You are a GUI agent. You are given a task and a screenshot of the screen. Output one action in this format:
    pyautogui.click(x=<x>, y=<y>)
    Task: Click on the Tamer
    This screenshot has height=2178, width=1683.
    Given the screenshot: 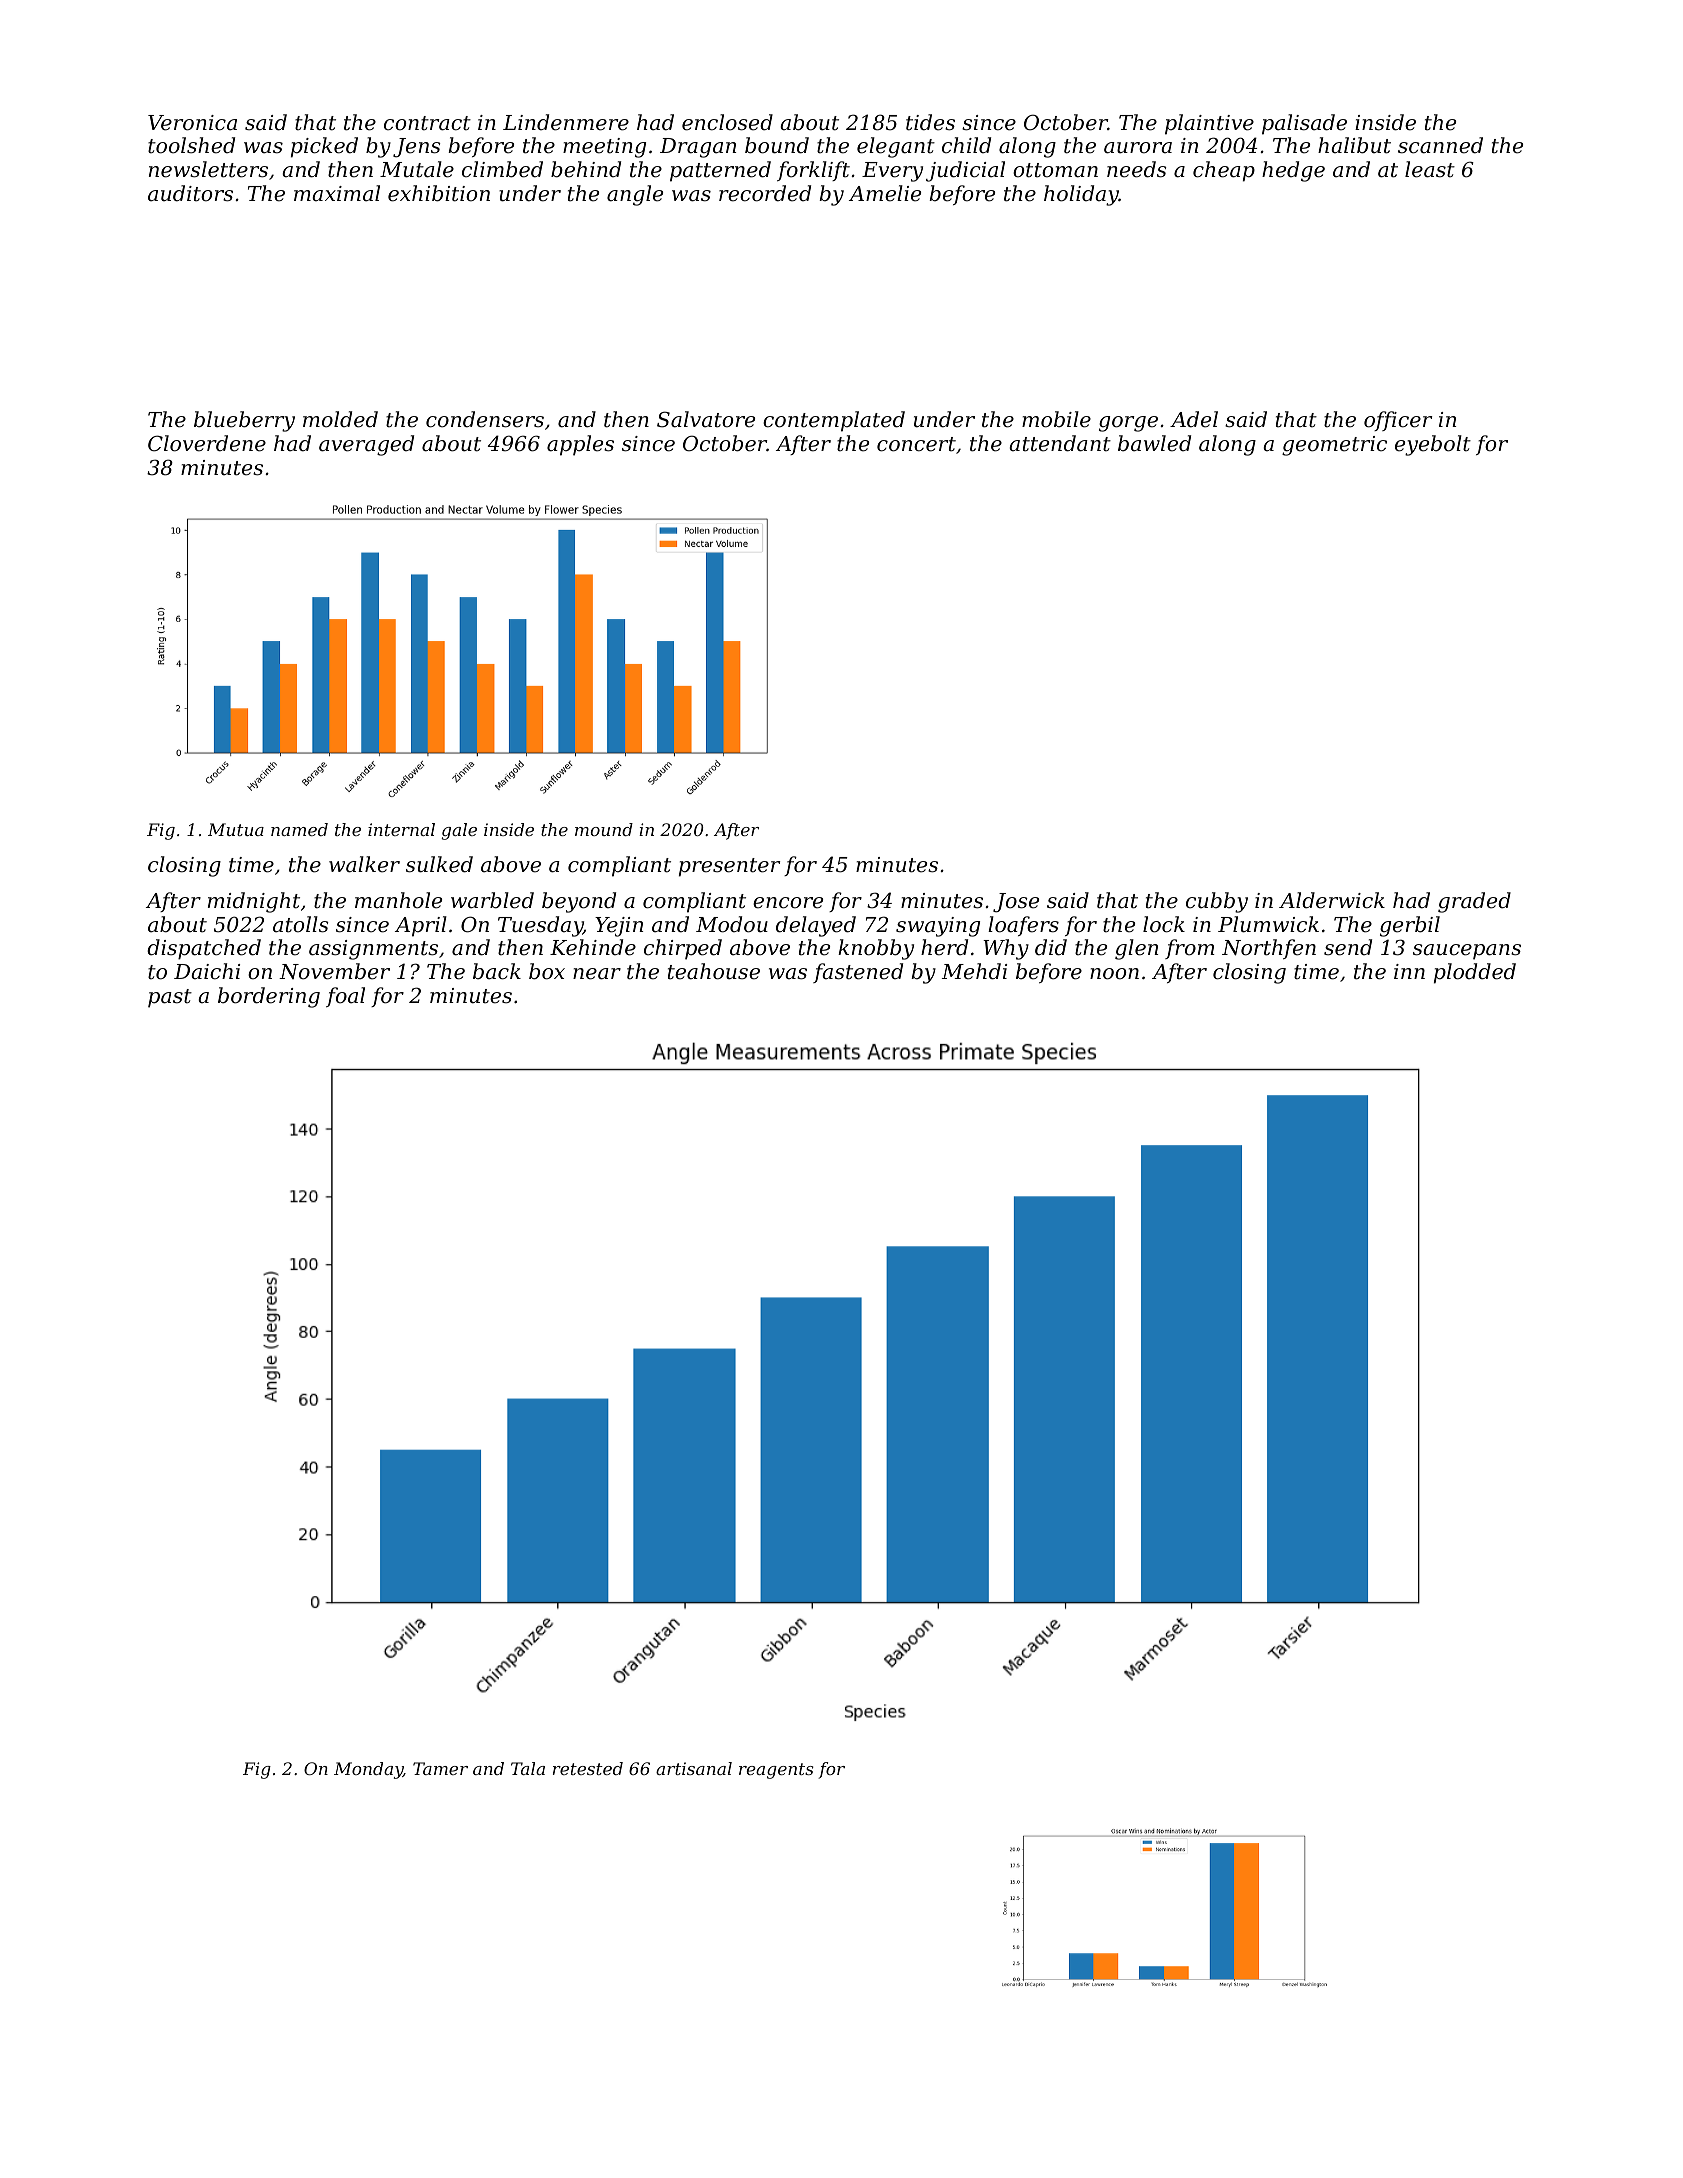 What is the action you would take?
    pyautogui.click(x=440, y=1768)
